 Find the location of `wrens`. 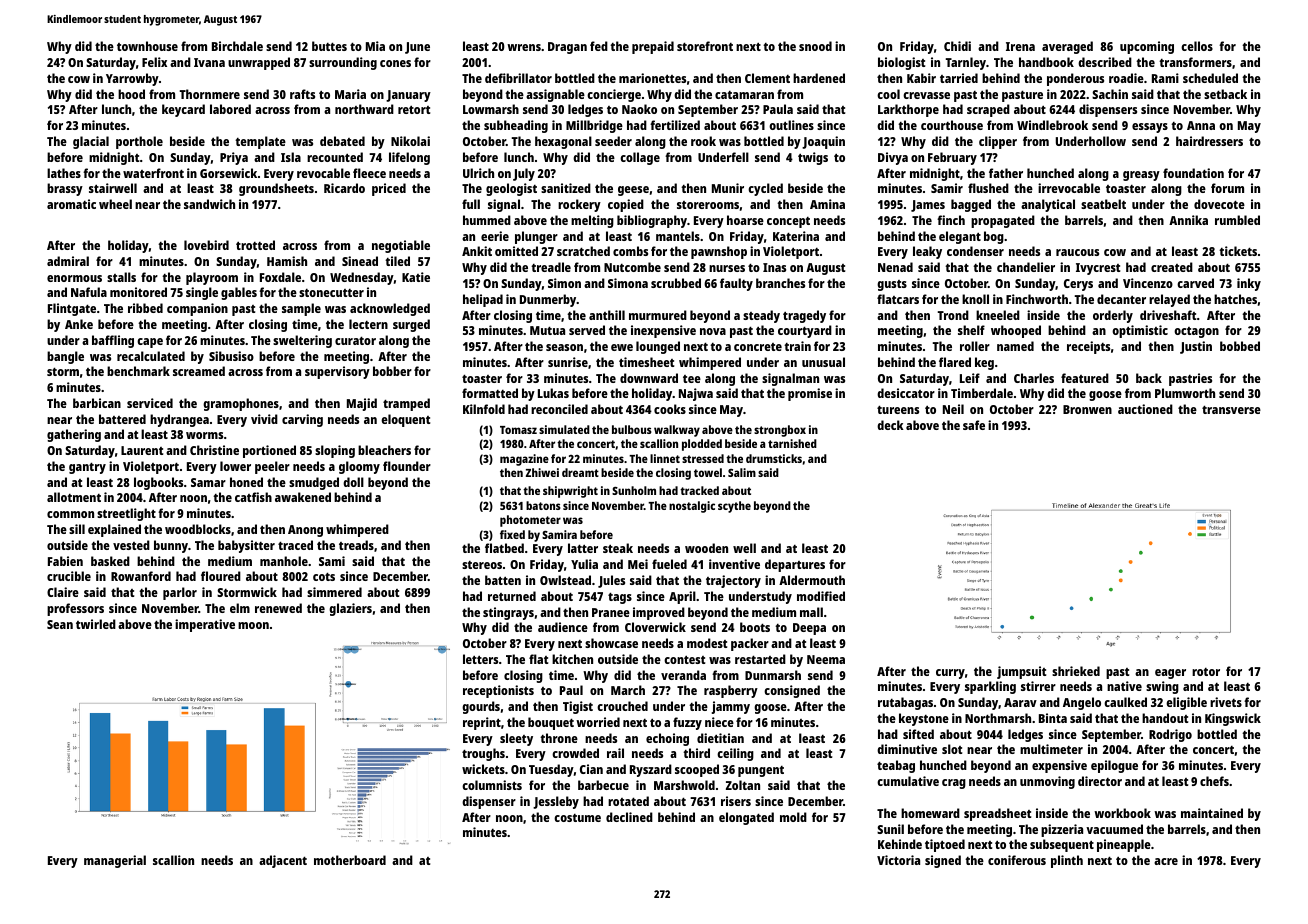

wrens is located at coordinates (524, 47).
